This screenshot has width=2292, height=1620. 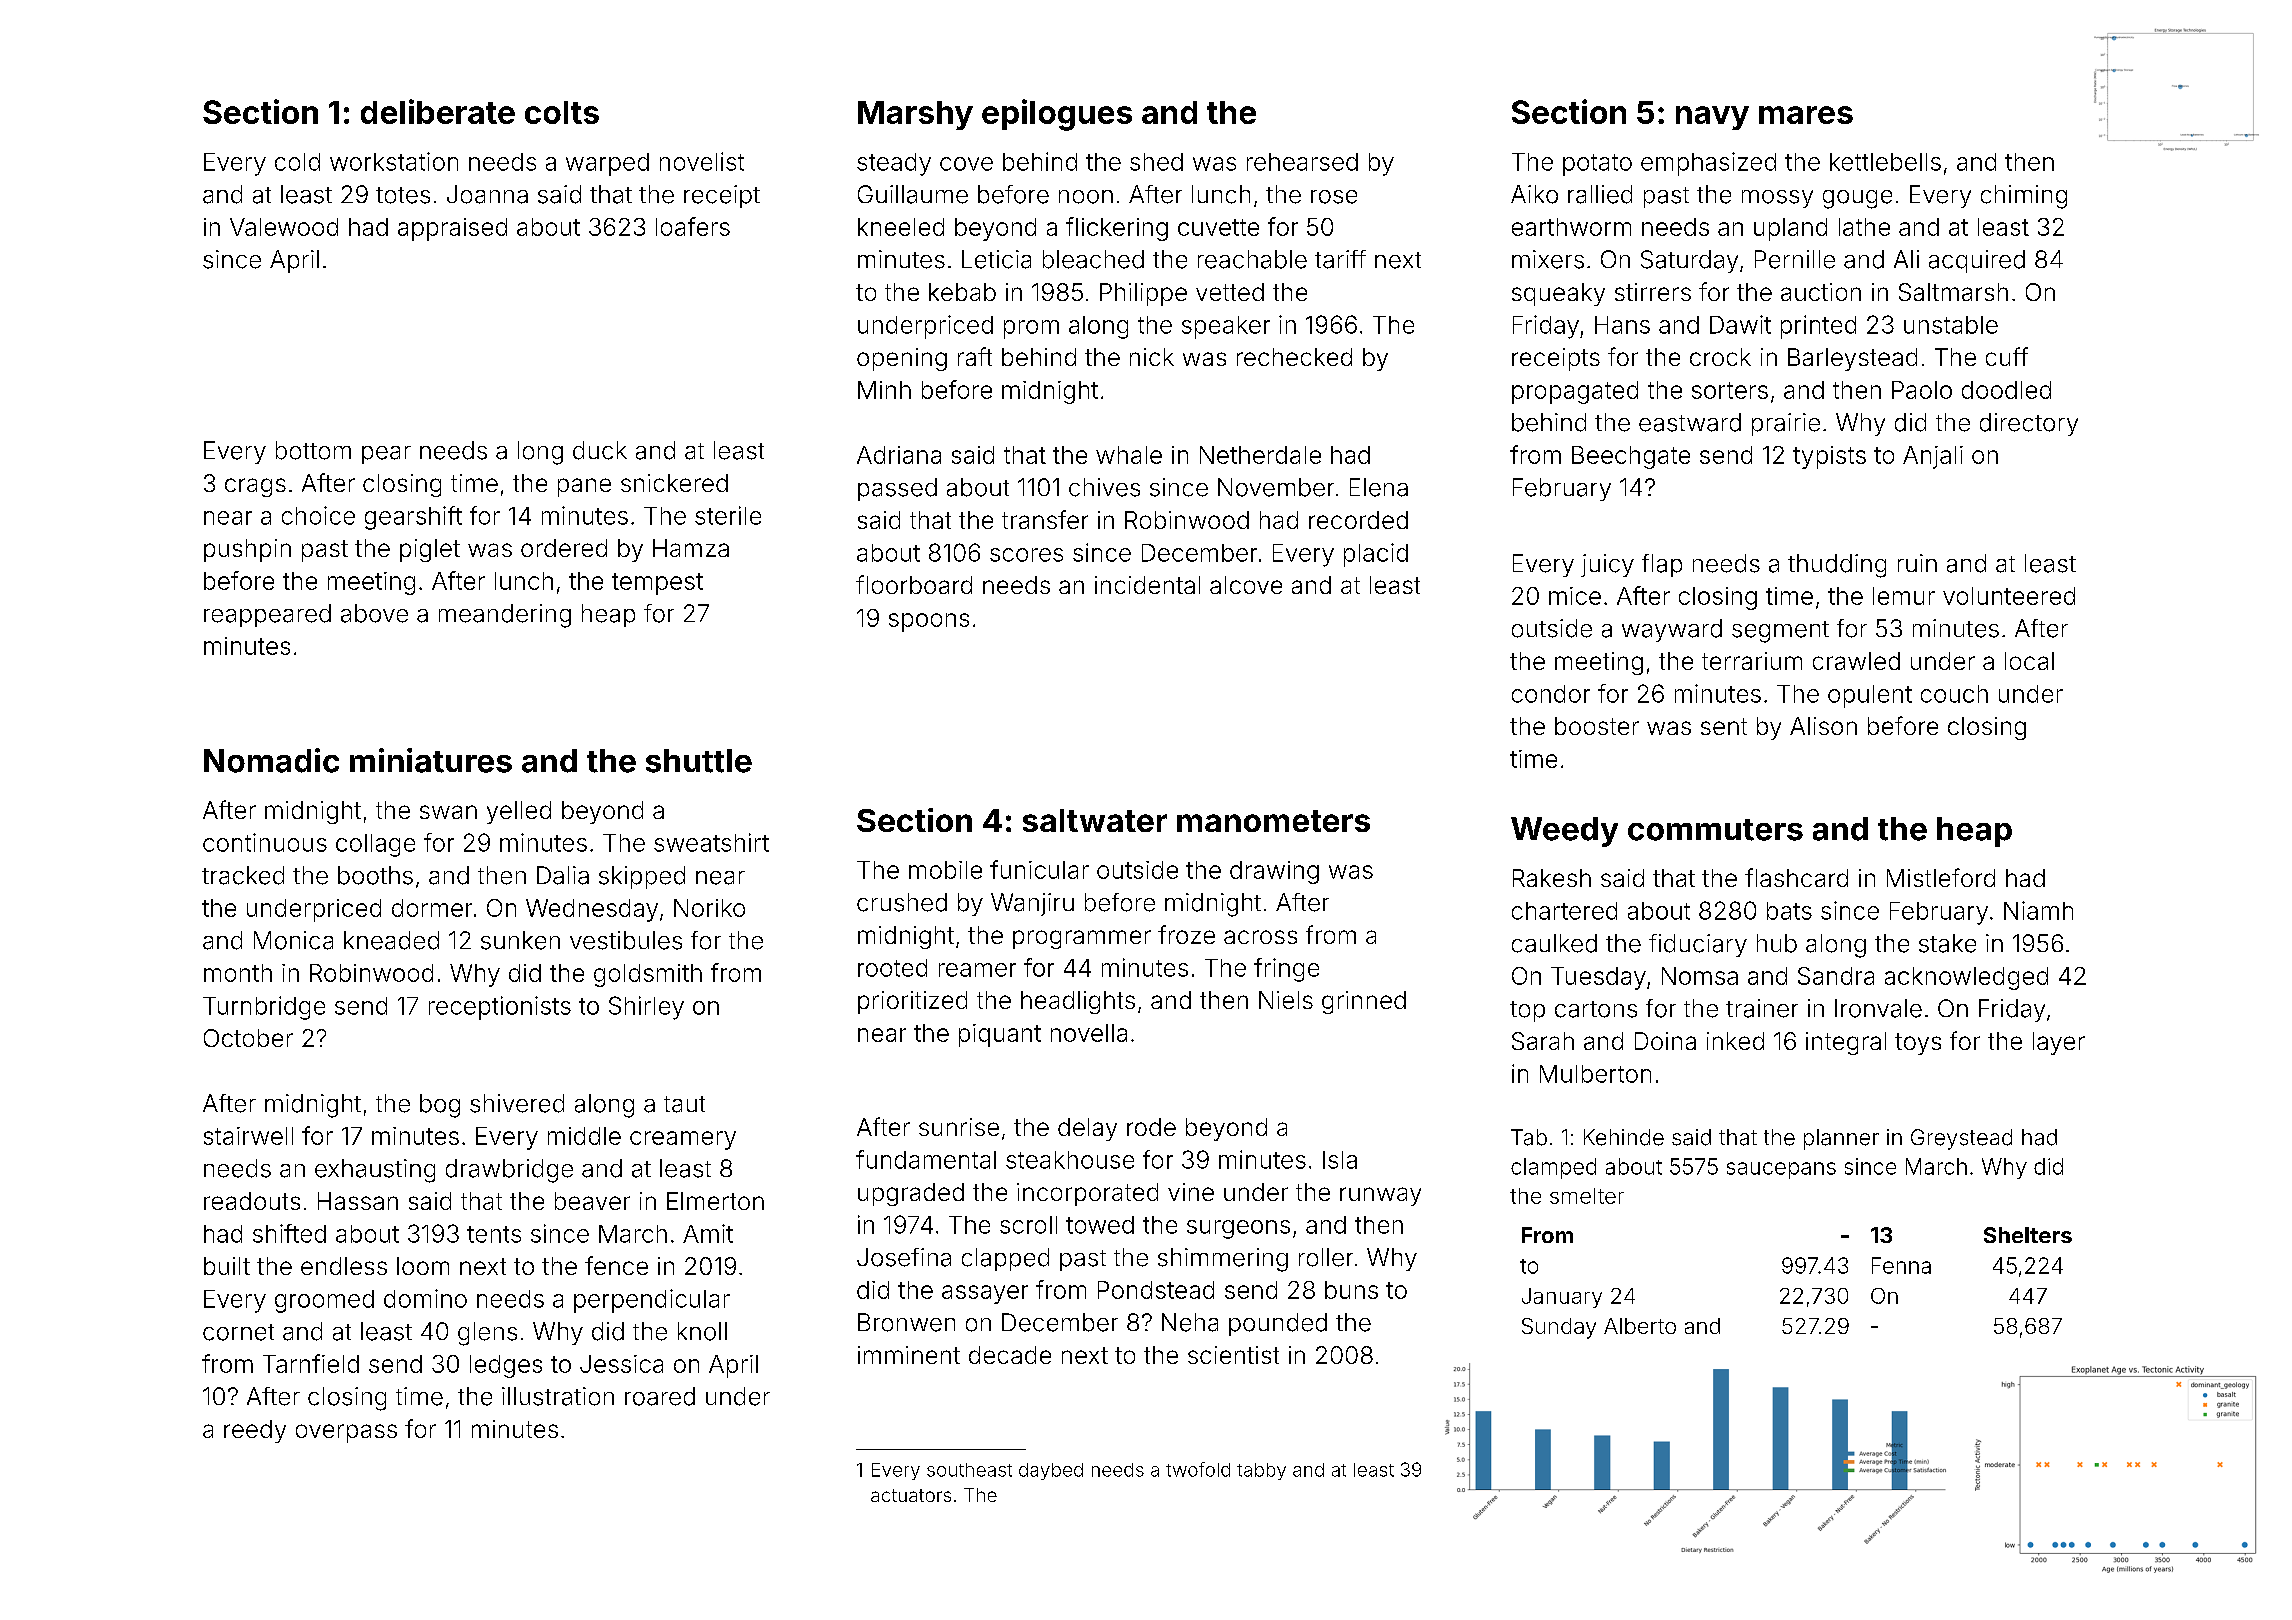 I want to click on Greystead, so click(x=1961, y=1139).
